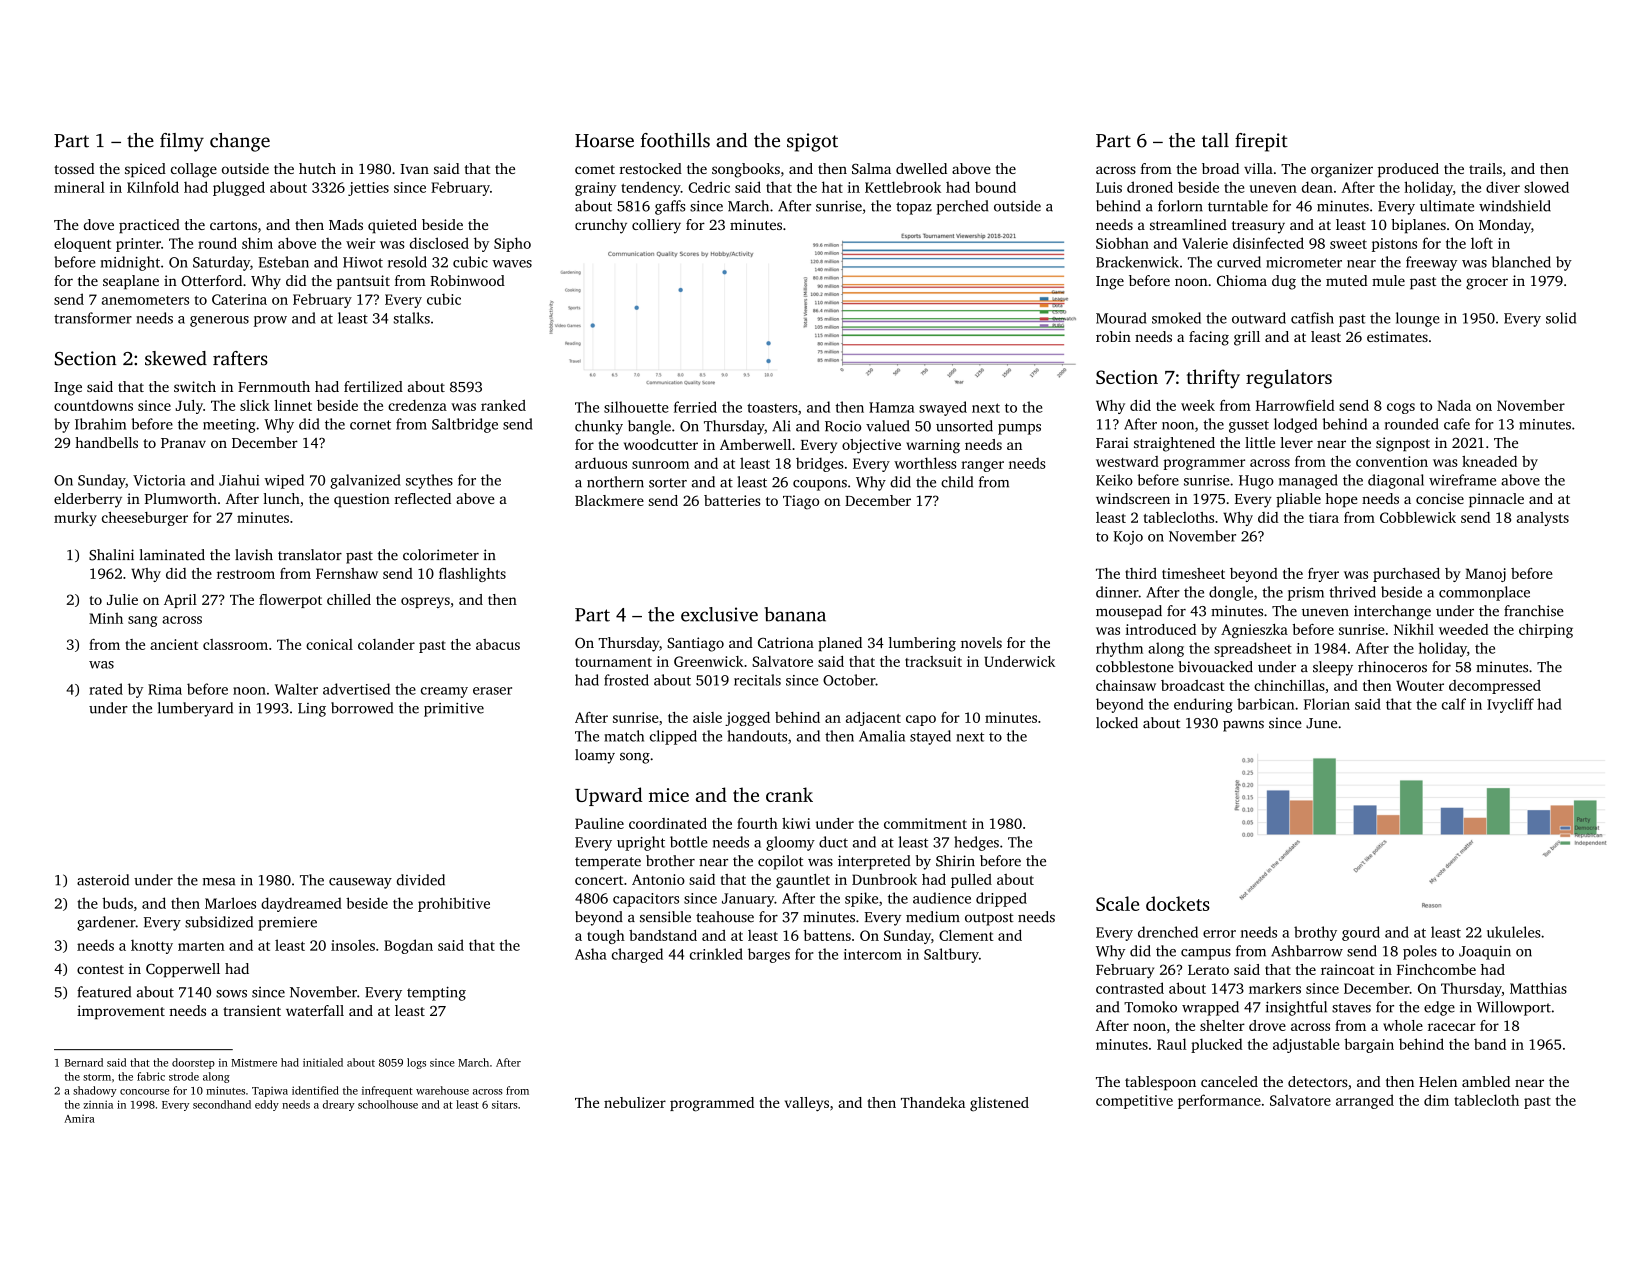 The height and width of the page is (1261, 1632). What do you see at coordinates (329, 644) in the page?
I see `conical` at bounding box center [329, 644].
